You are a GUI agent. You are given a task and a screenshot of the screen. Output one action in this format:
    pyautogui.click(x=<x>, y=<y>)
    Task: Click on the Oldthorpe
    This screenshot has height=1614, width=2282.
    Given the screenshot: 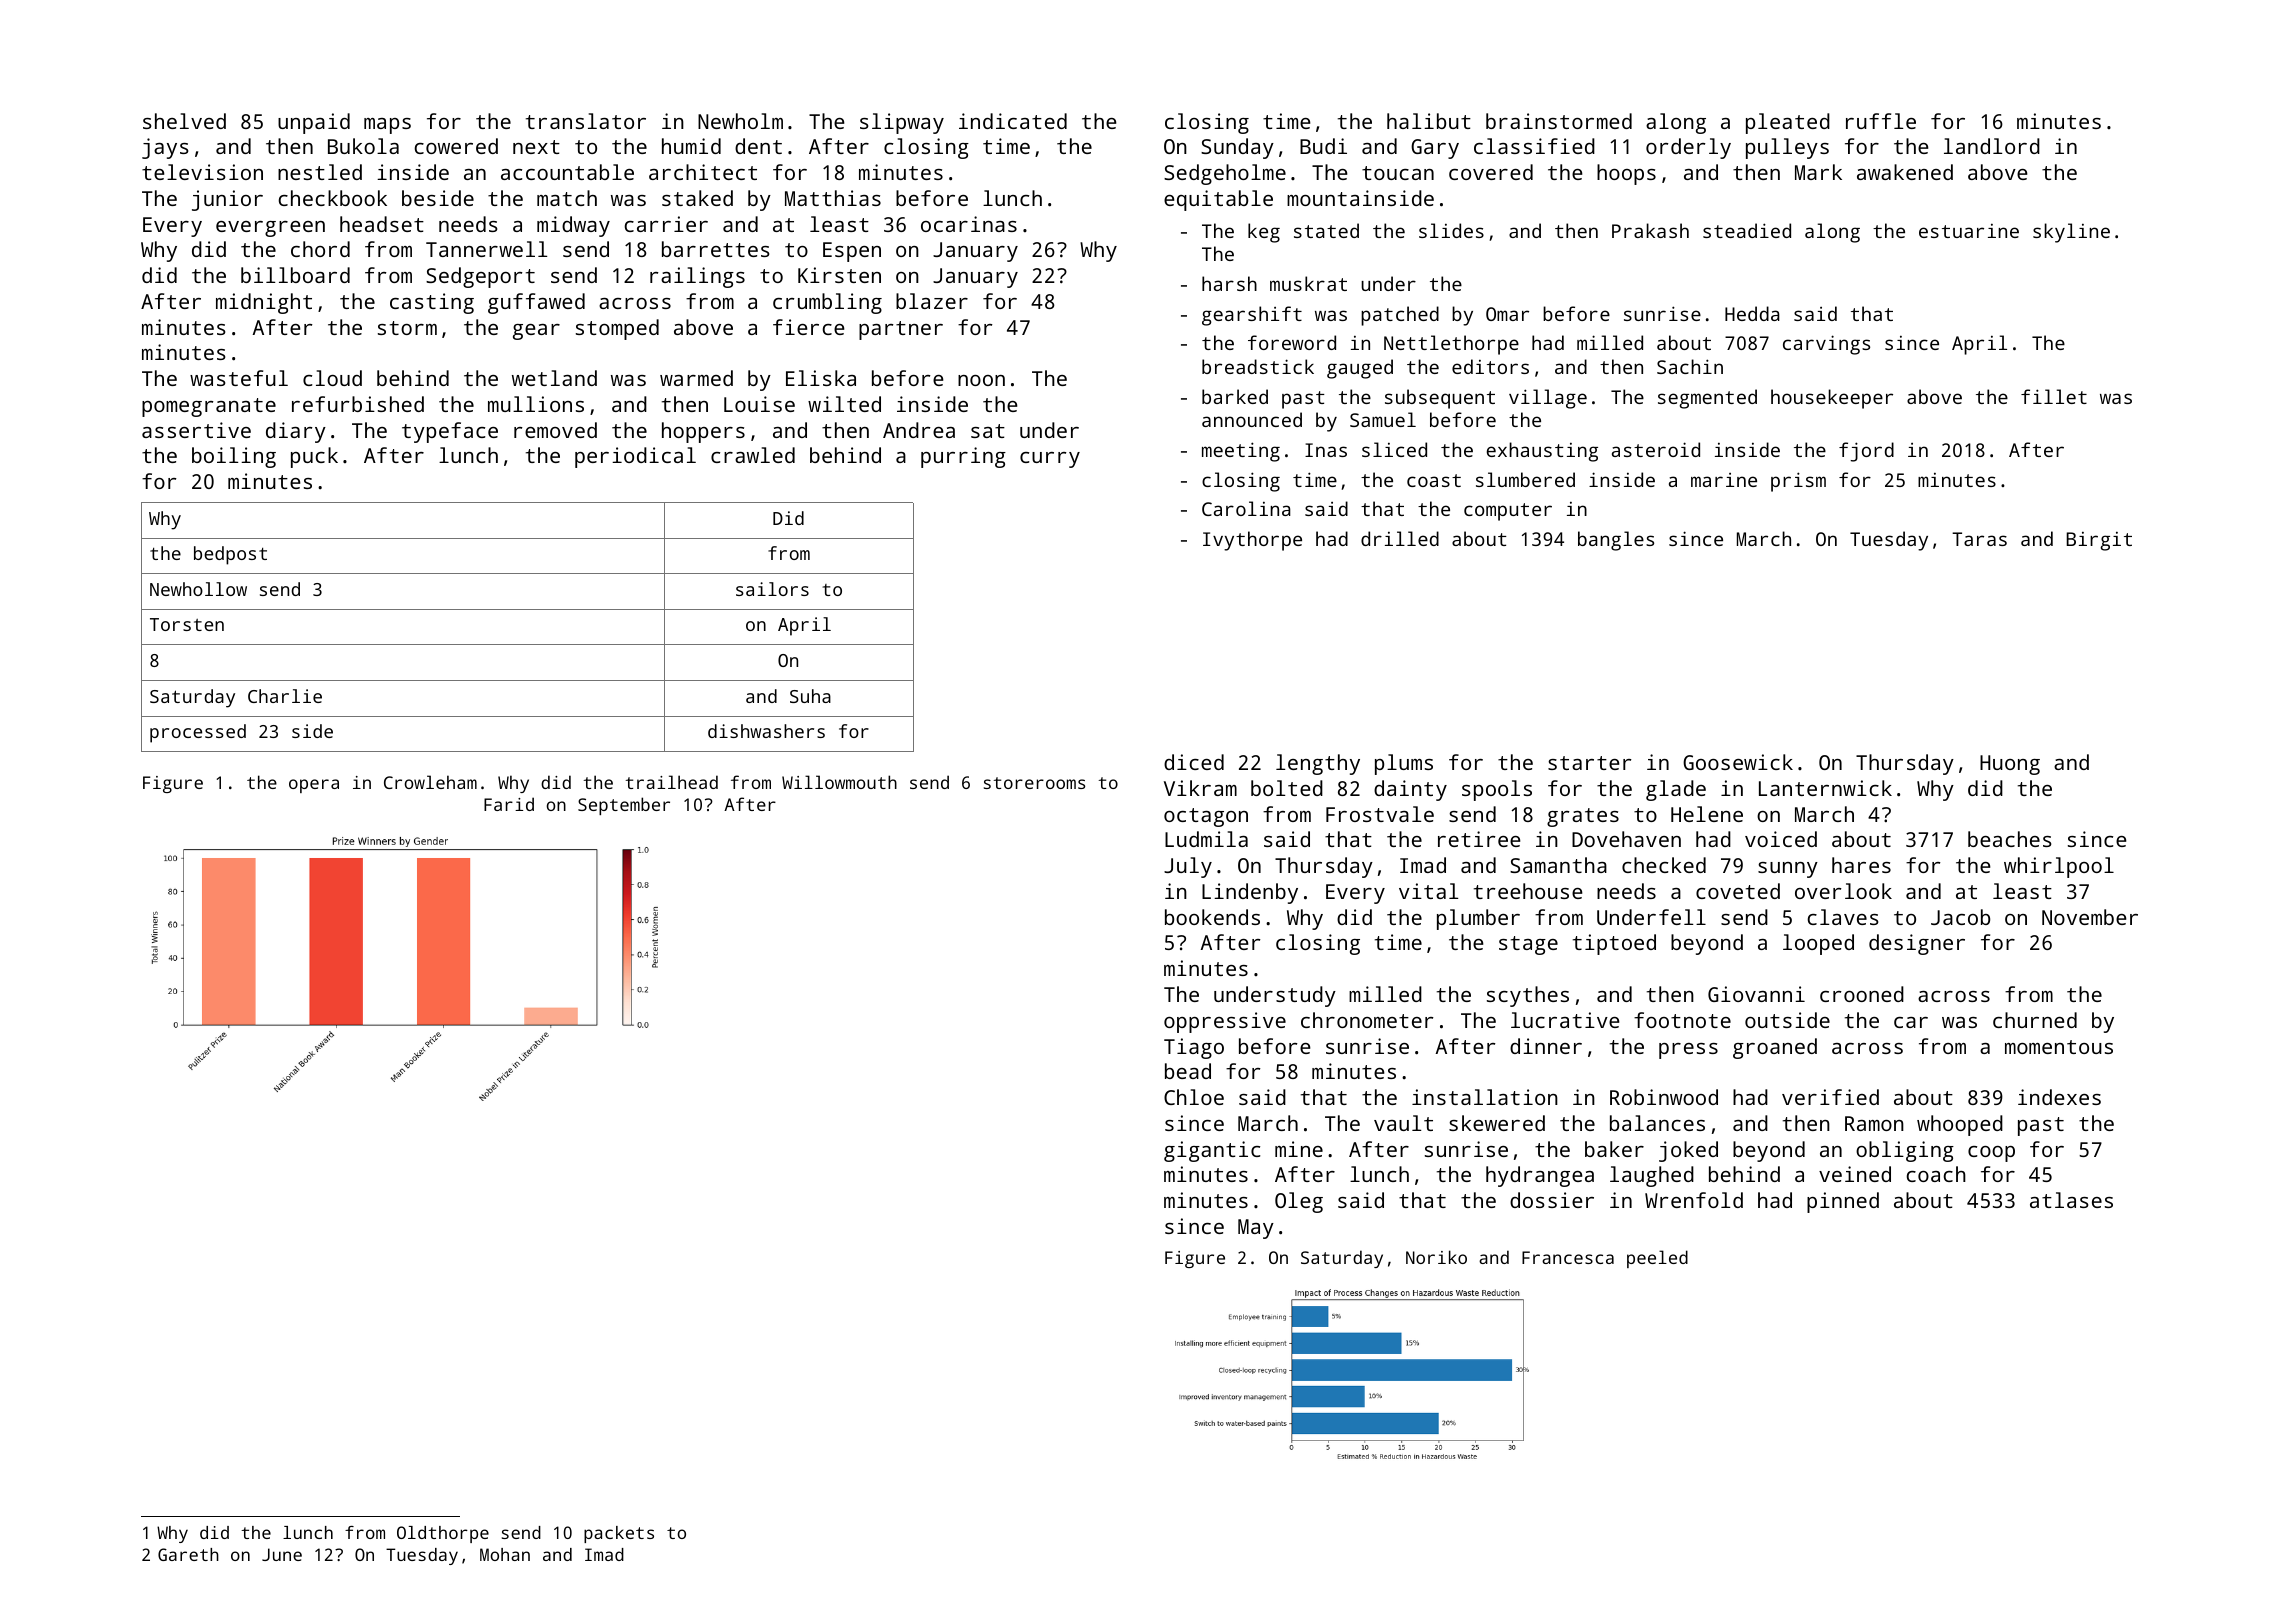 What is the action you would take?
    pyautogui.click(x=443, y=1534)
